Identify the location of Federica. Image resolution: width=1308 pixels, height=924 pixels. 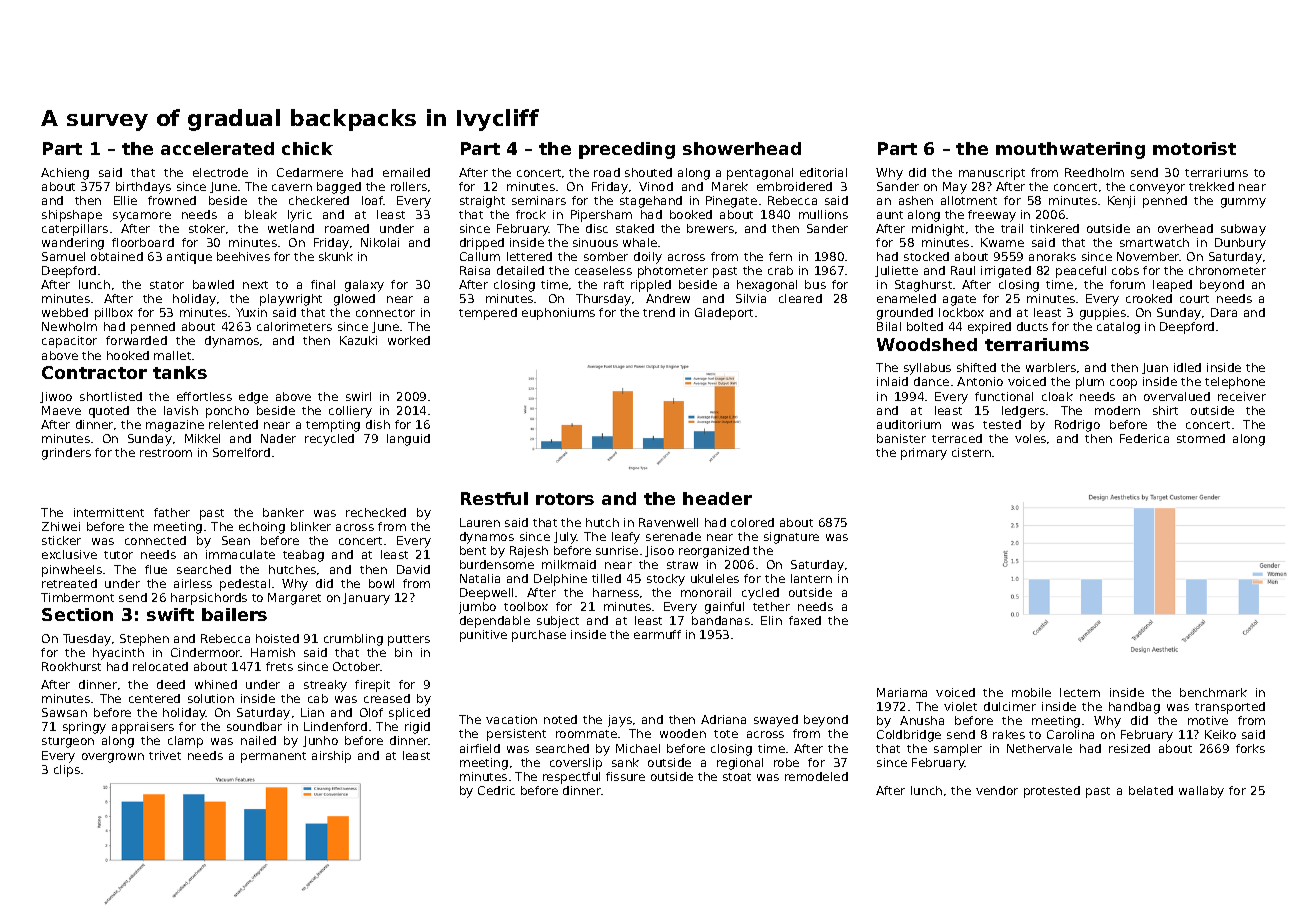
(1144, 438).
